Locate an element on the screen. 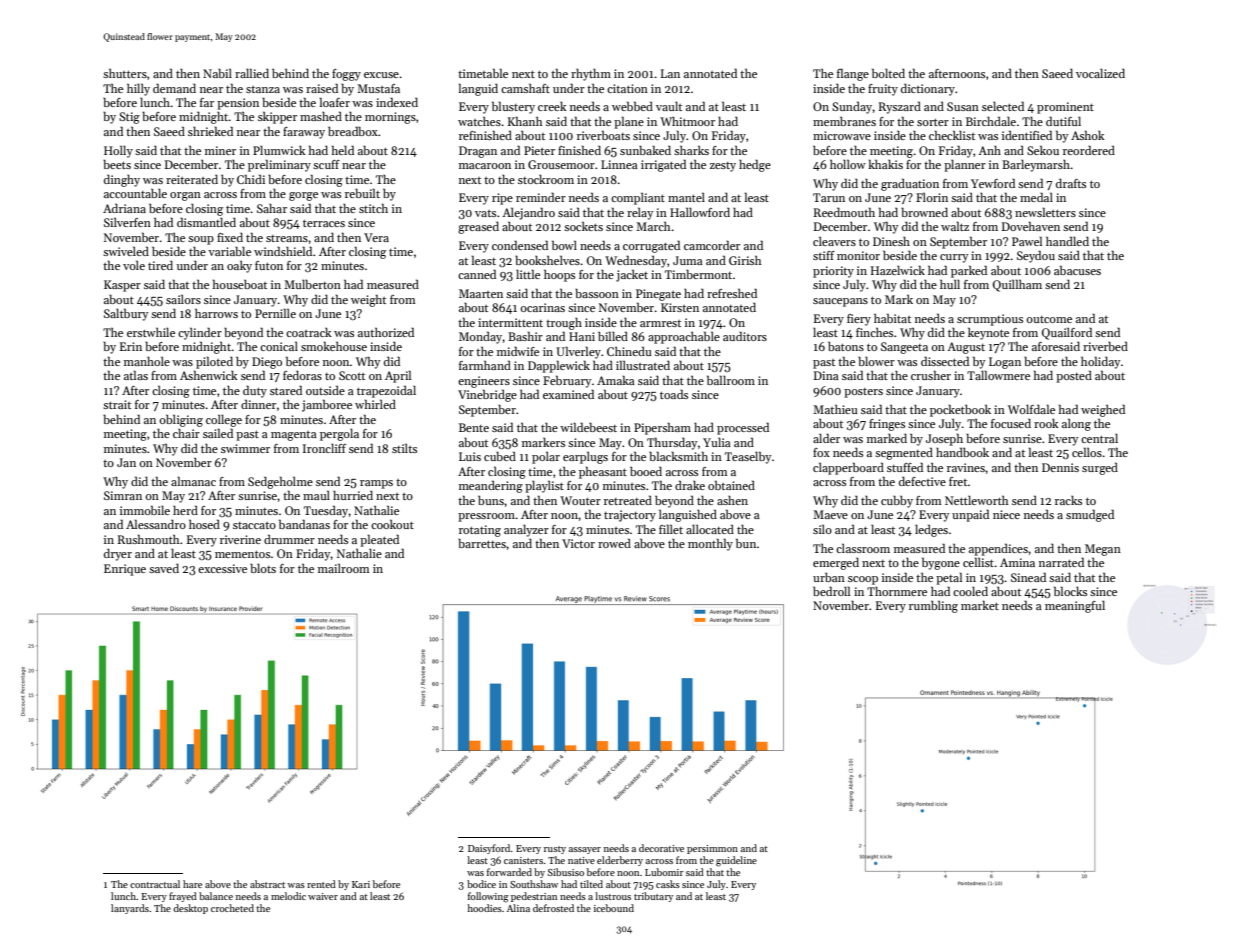 This screenshot has width=1233, height=952. bolted is located at coordinates (888, 73).
